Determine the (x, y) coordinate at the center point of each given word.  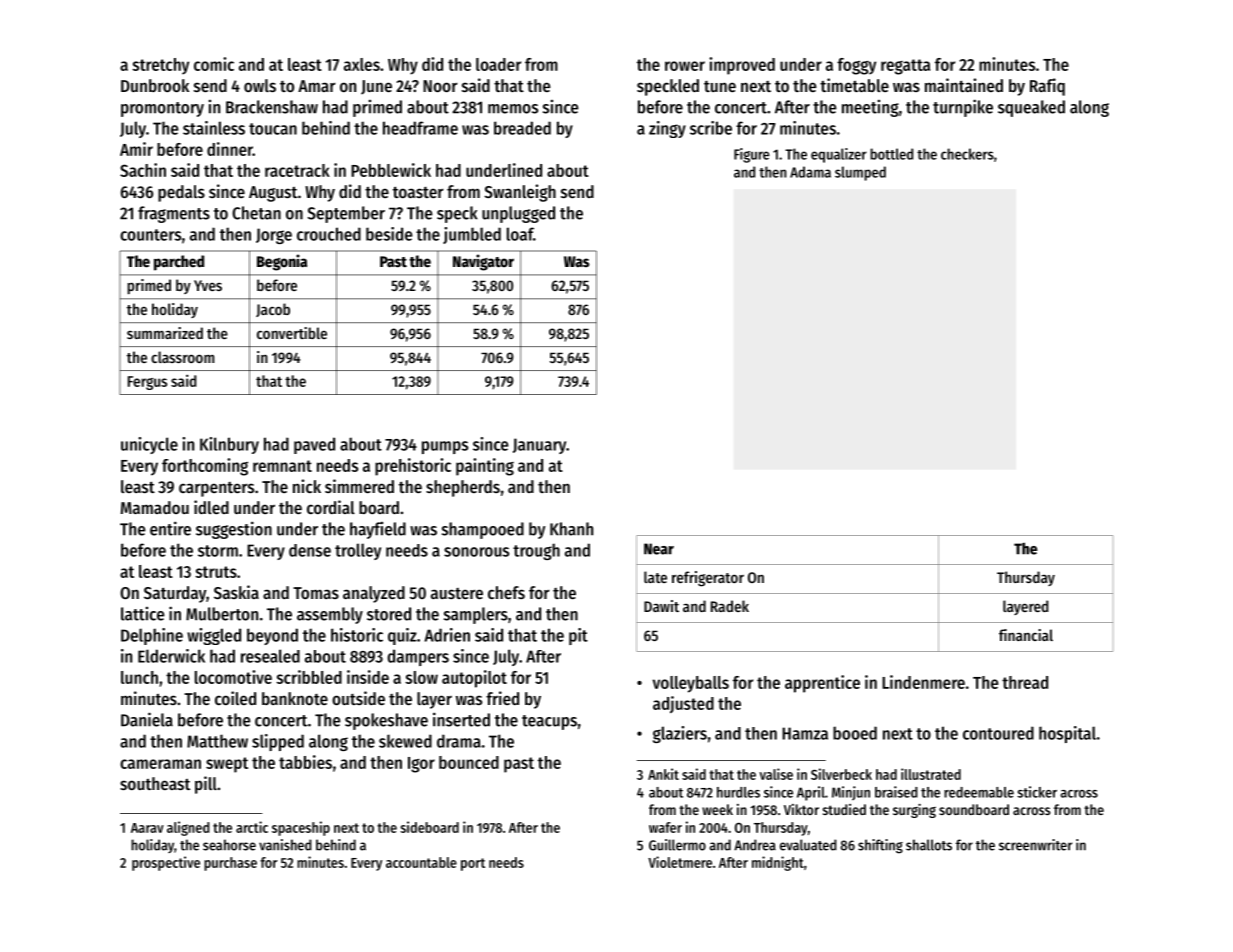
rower (685, 66)
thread (1025, 682)
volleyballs (691, 684)
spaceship (301, 828)
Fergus (147, 383)
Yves (208, 285)
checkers (967, 154)
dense (310, 550)
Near (659, 549)
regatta (905, 67)
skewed (405, 741)
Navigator (483, 262)
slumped (860, 173)
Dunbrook (155, 85)
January (539, 446)
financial (1026, 635)
